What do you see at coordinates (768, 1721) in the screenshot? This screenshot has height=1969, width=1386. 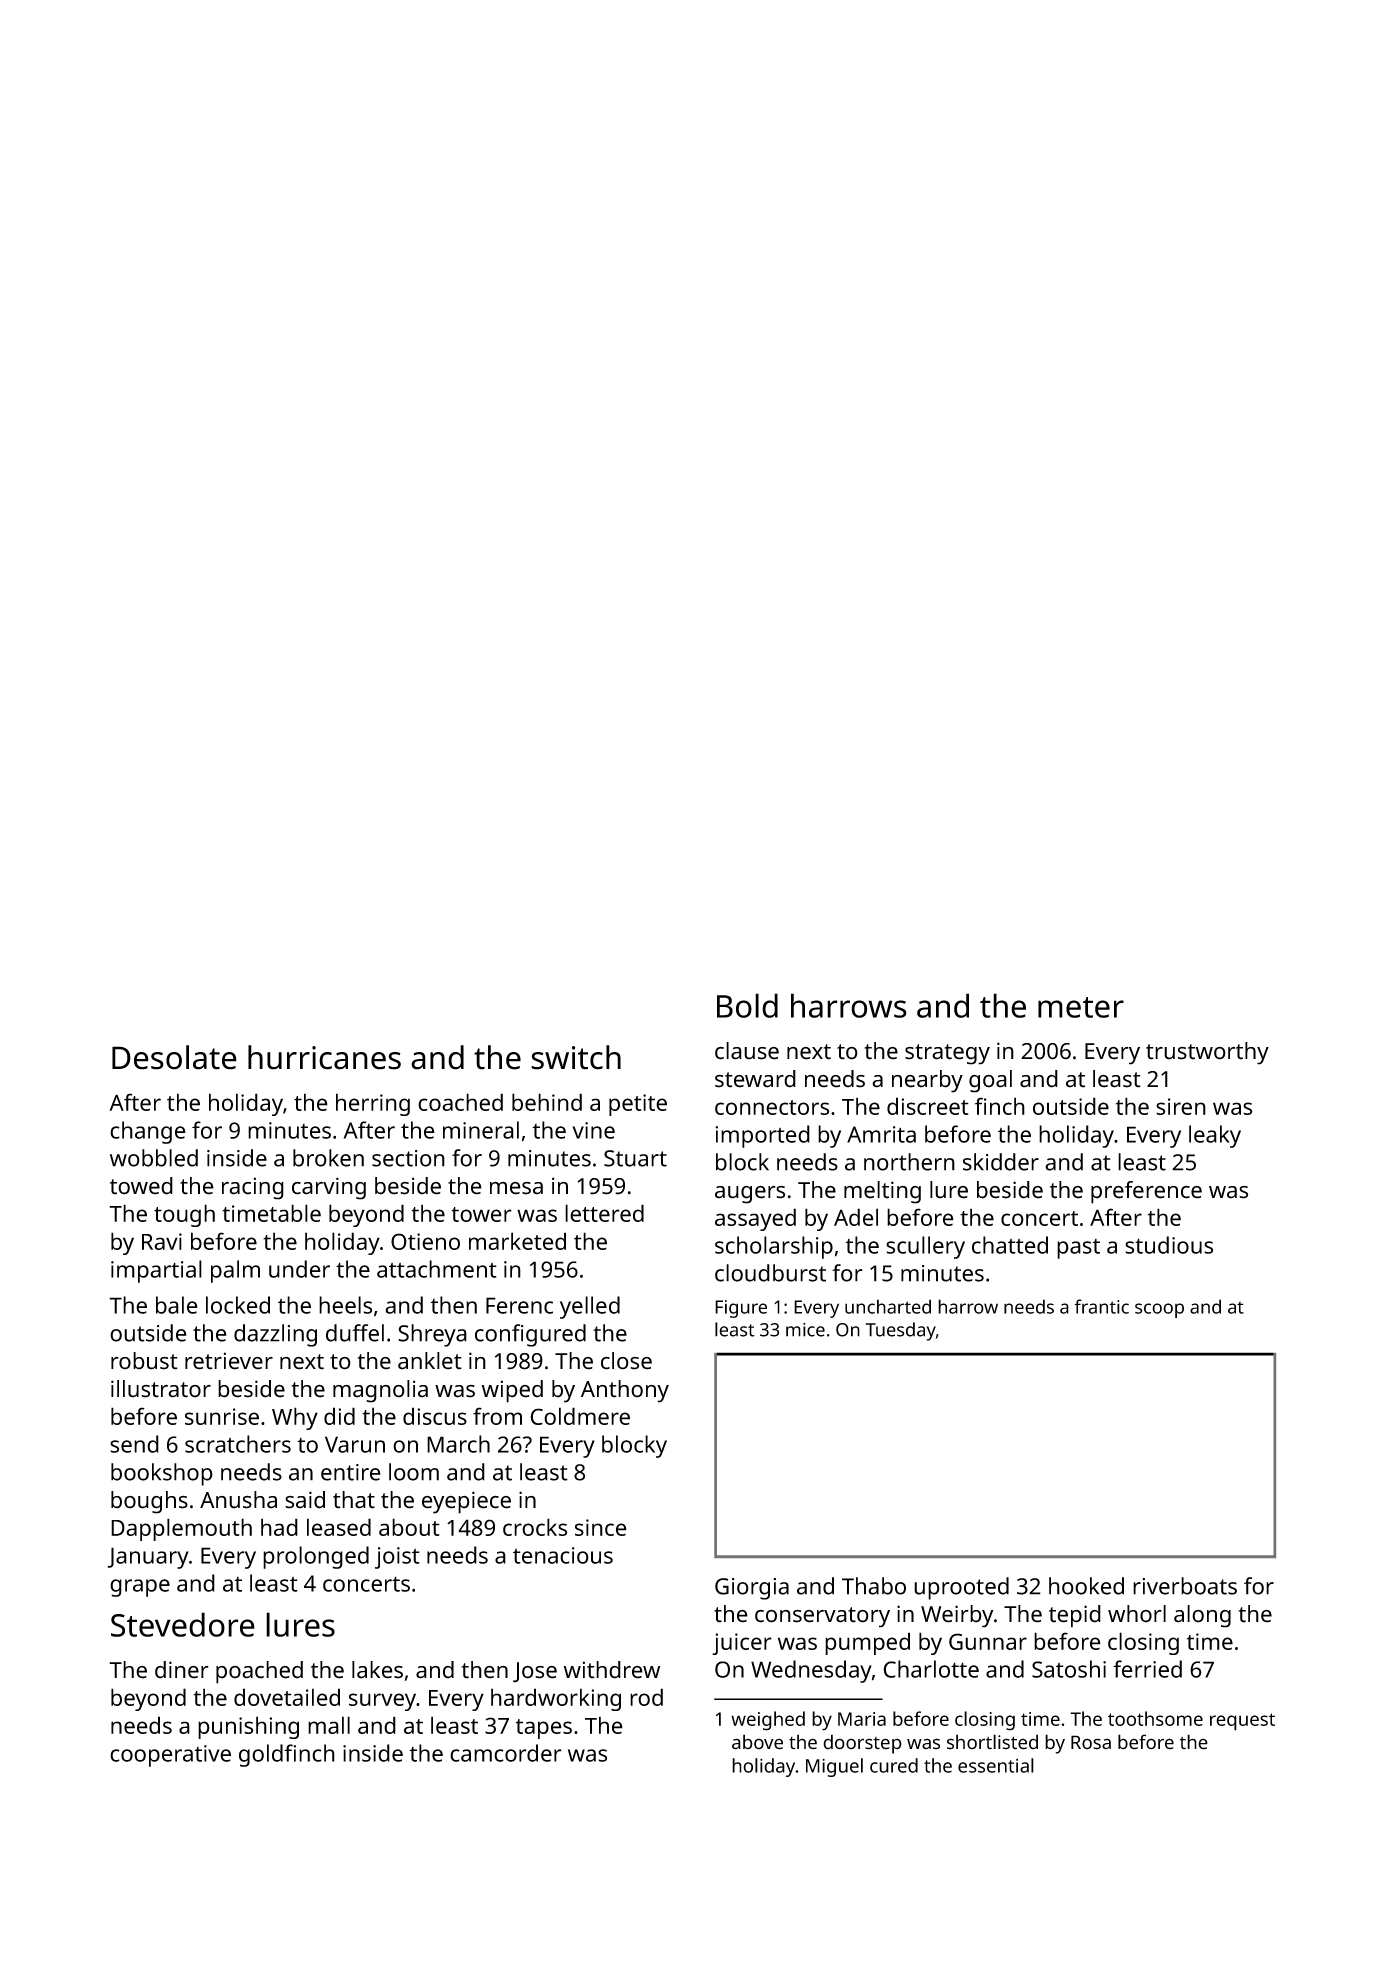 I see `weighed` at bounding box center [768, 1721].
